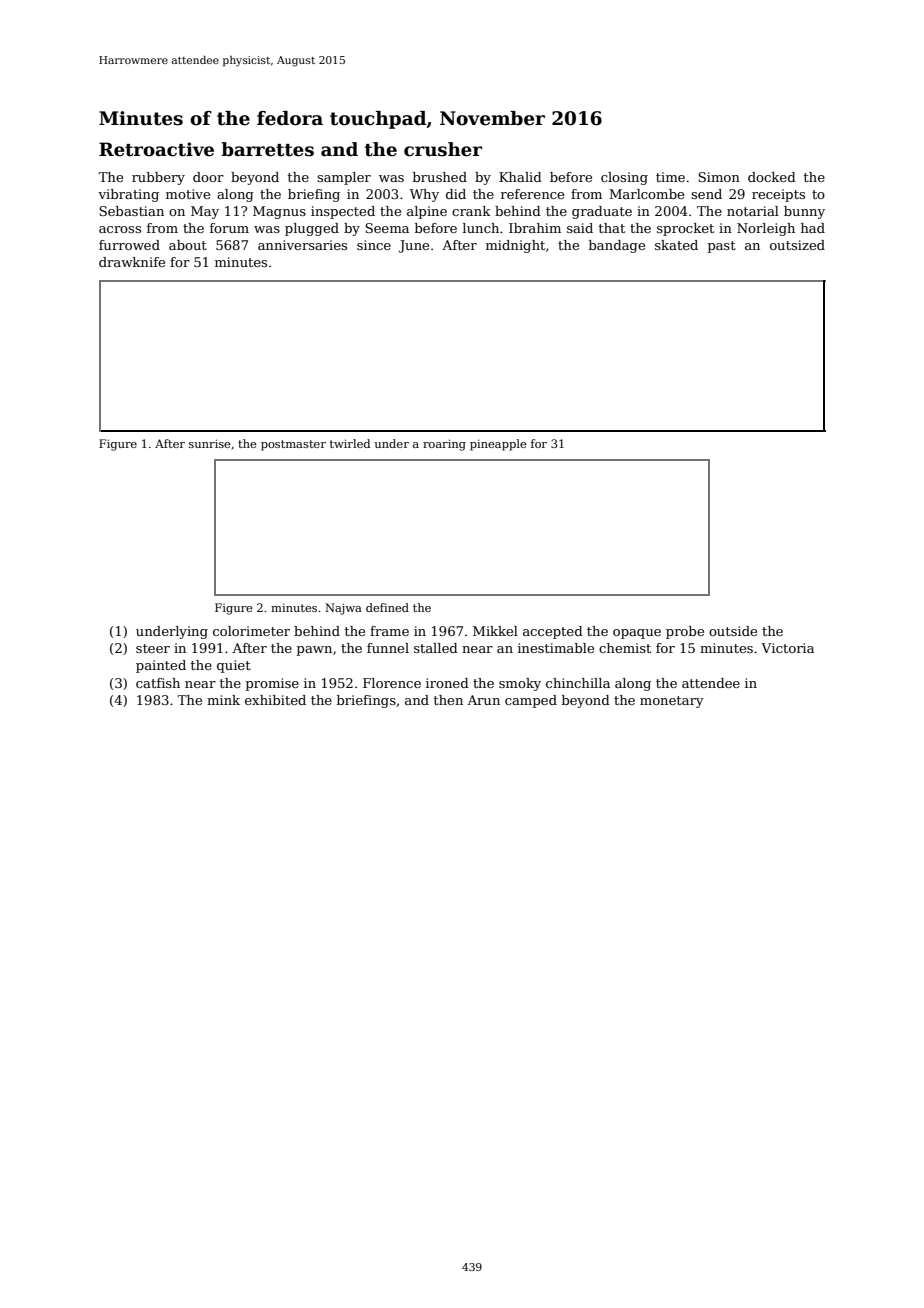 This screenshot has height=1308, width=924. What do you see at coordinates (389, 631) in the screenshot?
I see `frame` at bounding box center [389, 631].
